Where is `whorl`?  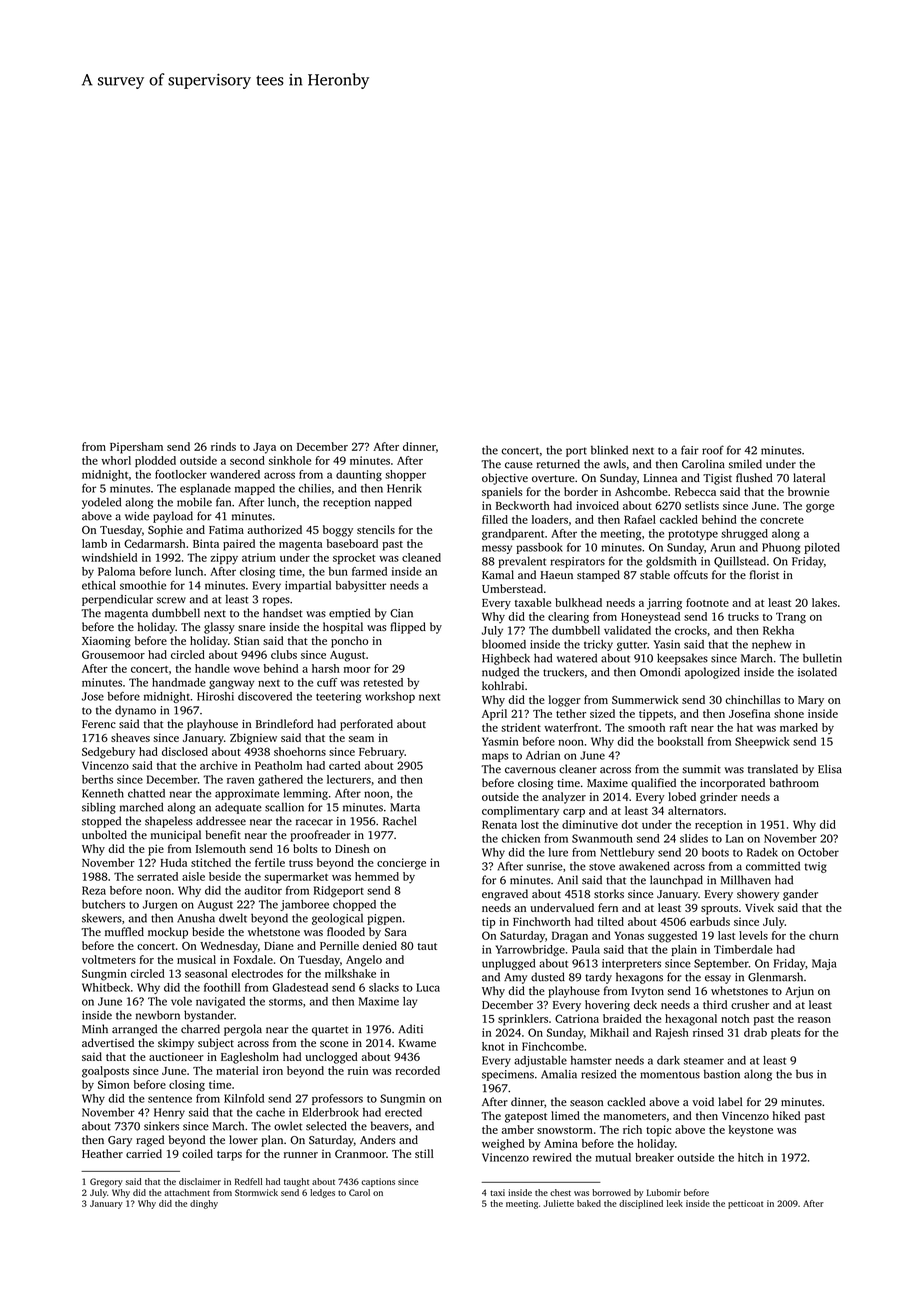 whorl is located at coordinates (116, 460).
